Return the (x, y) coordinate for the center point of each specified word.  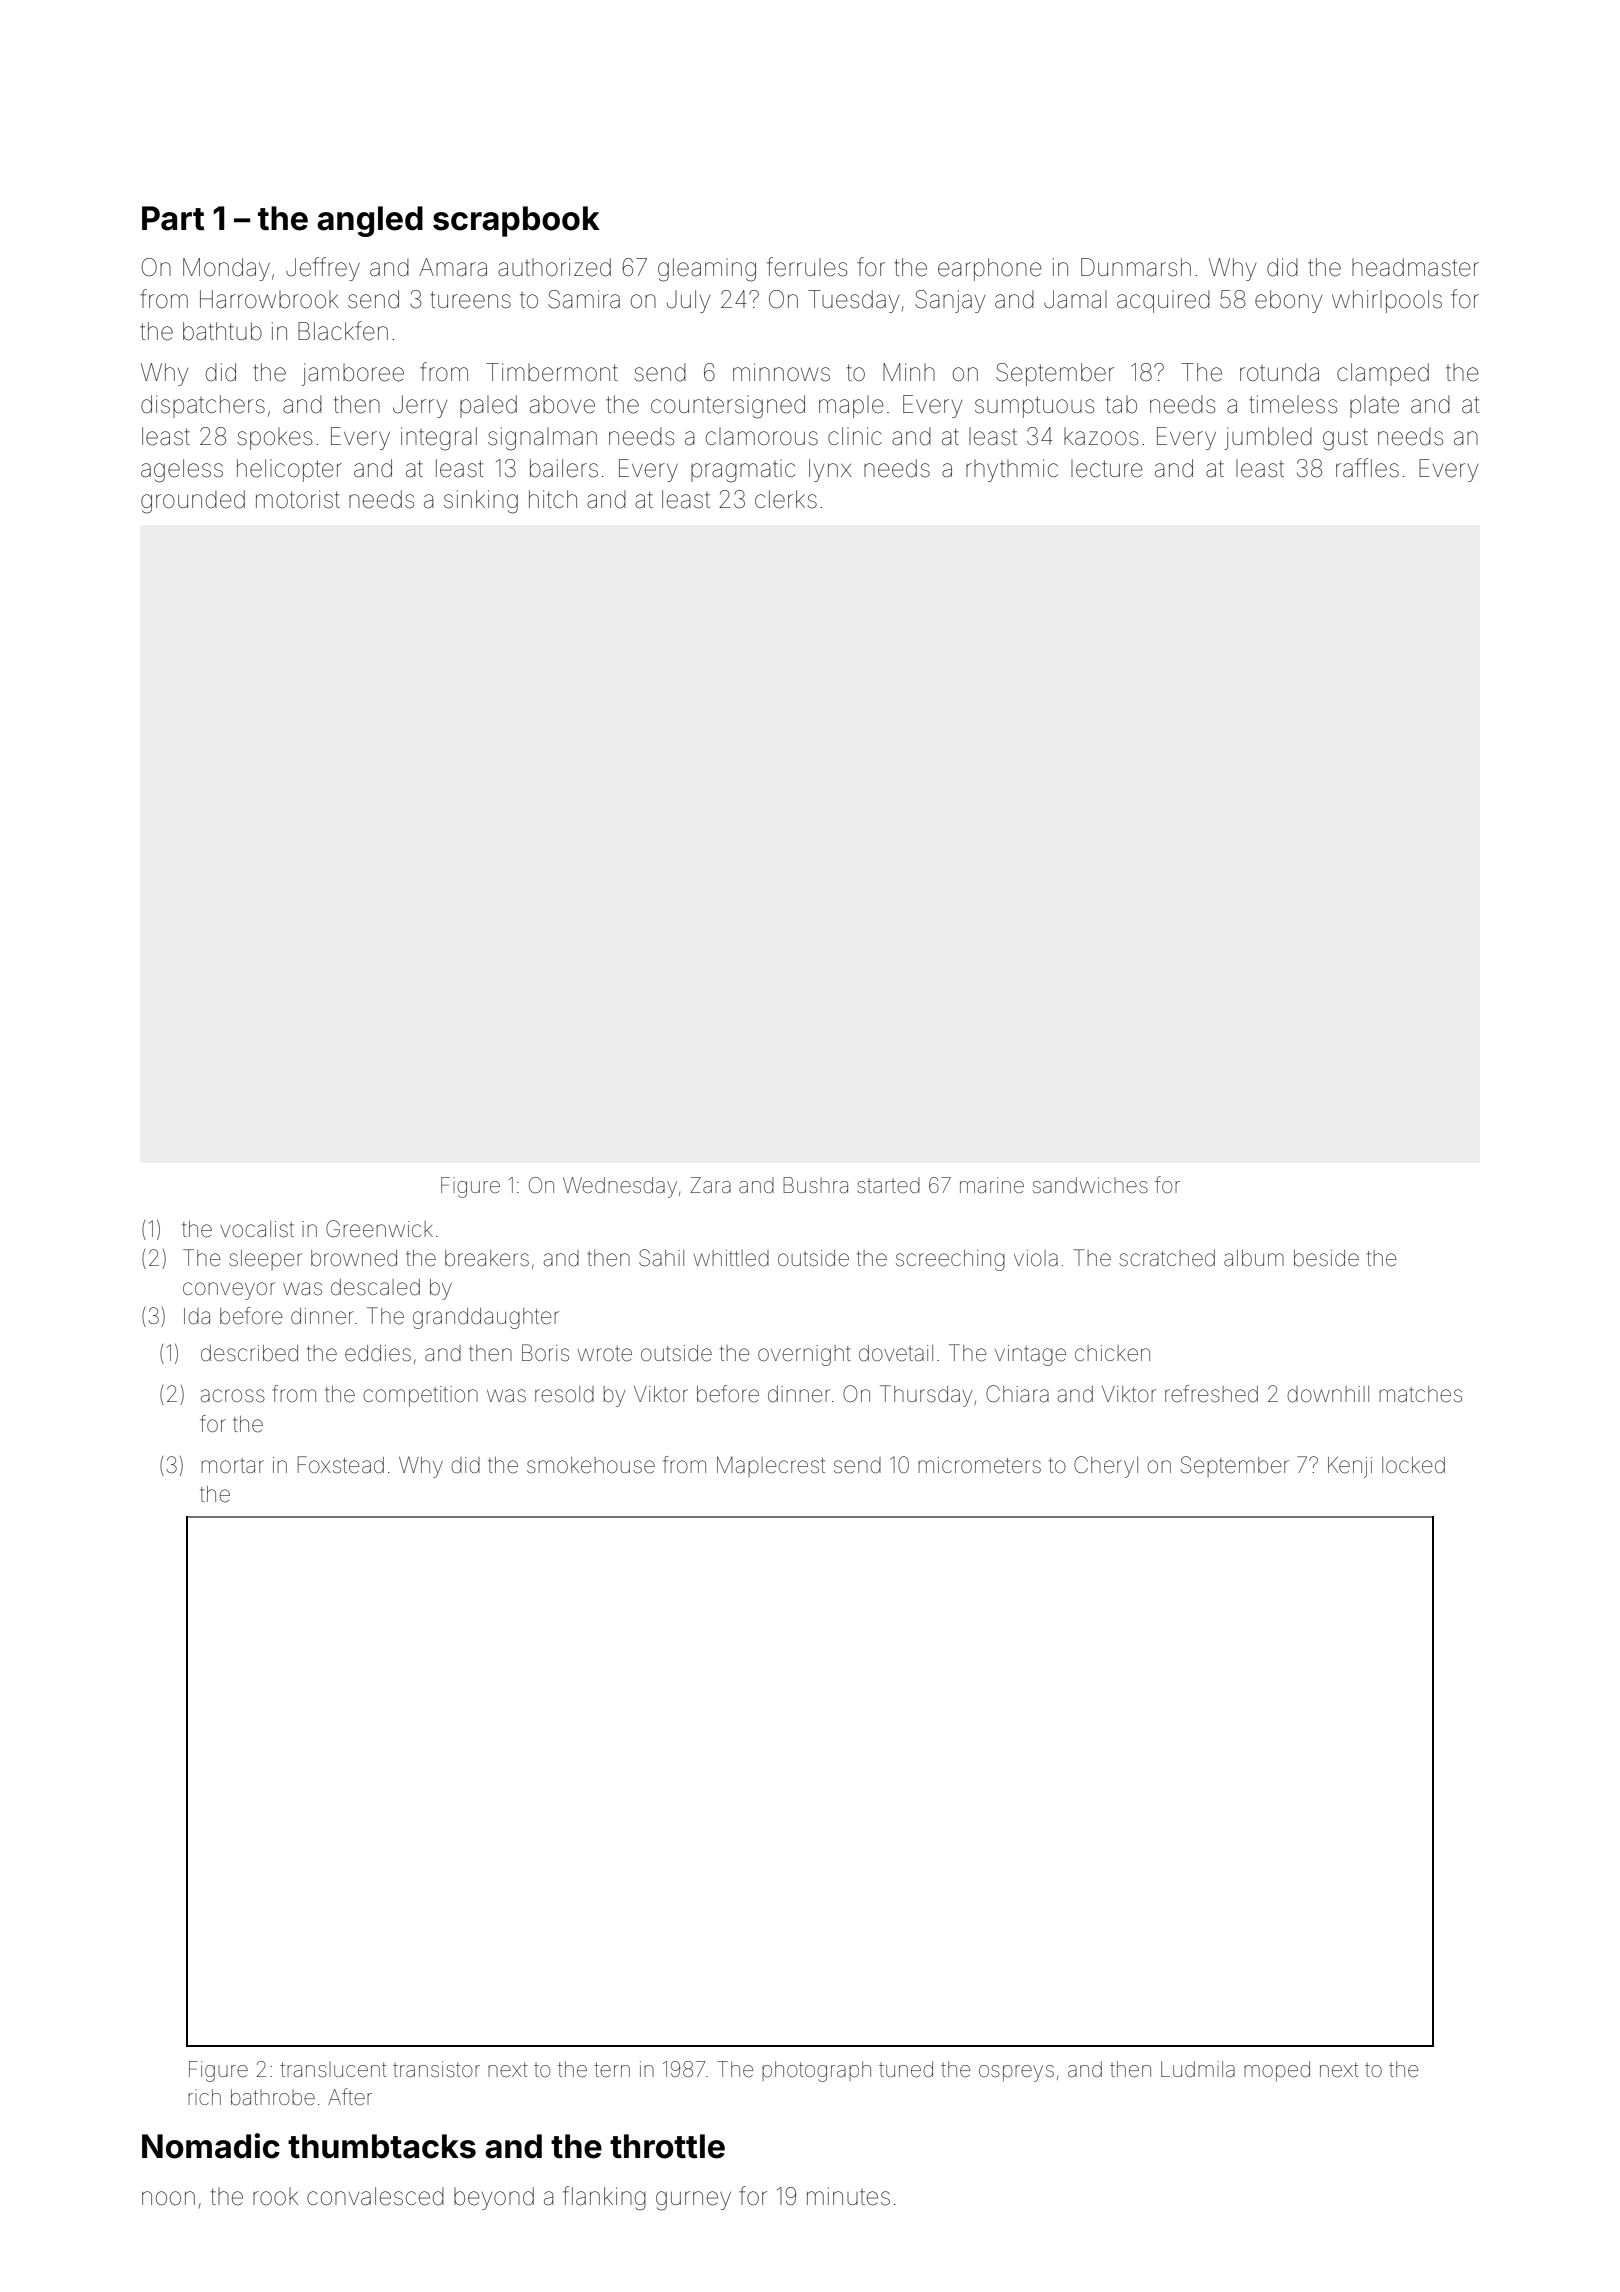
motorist (298, 499)
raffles (1367, 468)
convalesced (375, 2196)
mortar (232, 1466)
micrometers (979, 1465)
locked (1413, 1465)
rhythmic (1012, 470)
